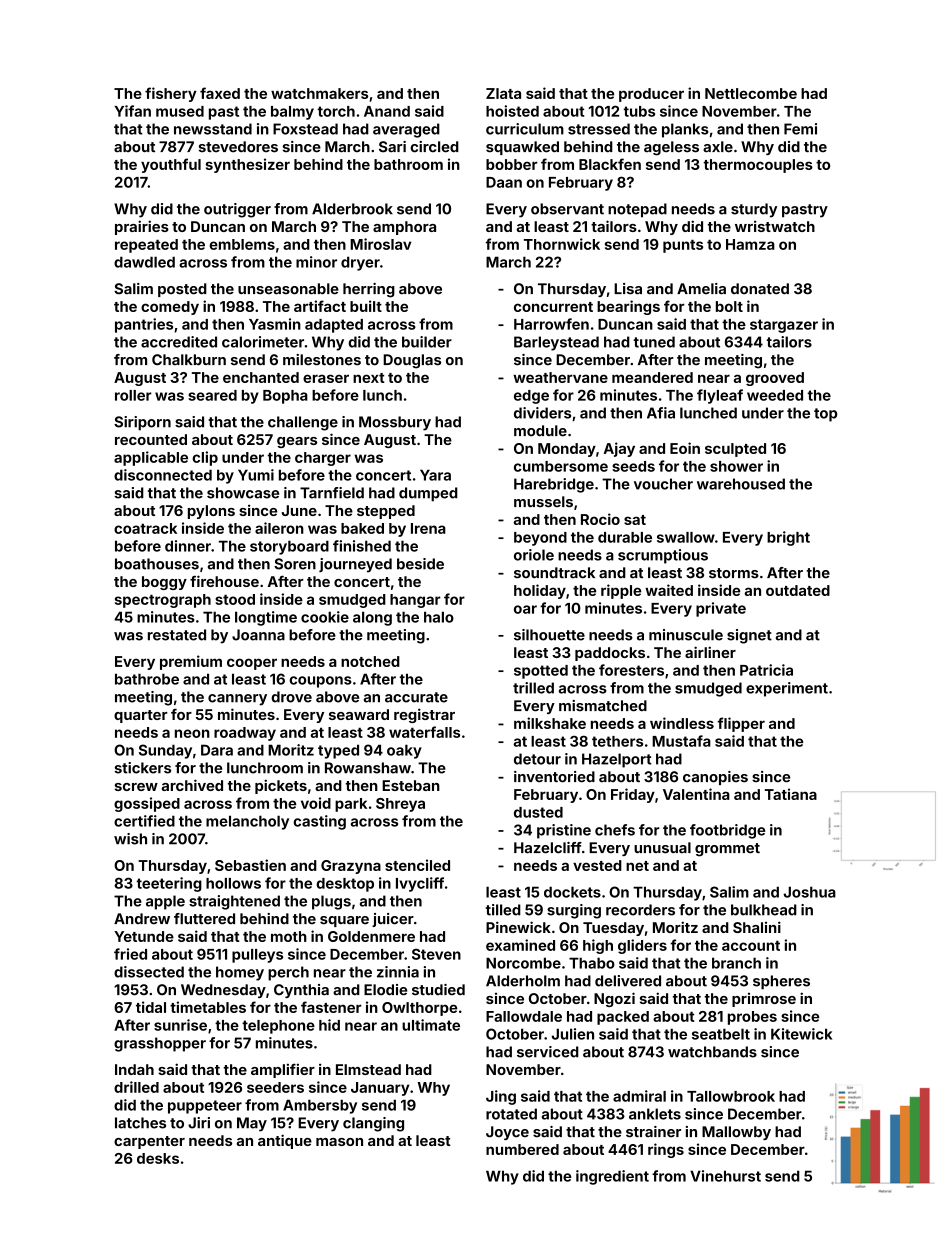  I want to click on Joanna, so click(258, 635).
